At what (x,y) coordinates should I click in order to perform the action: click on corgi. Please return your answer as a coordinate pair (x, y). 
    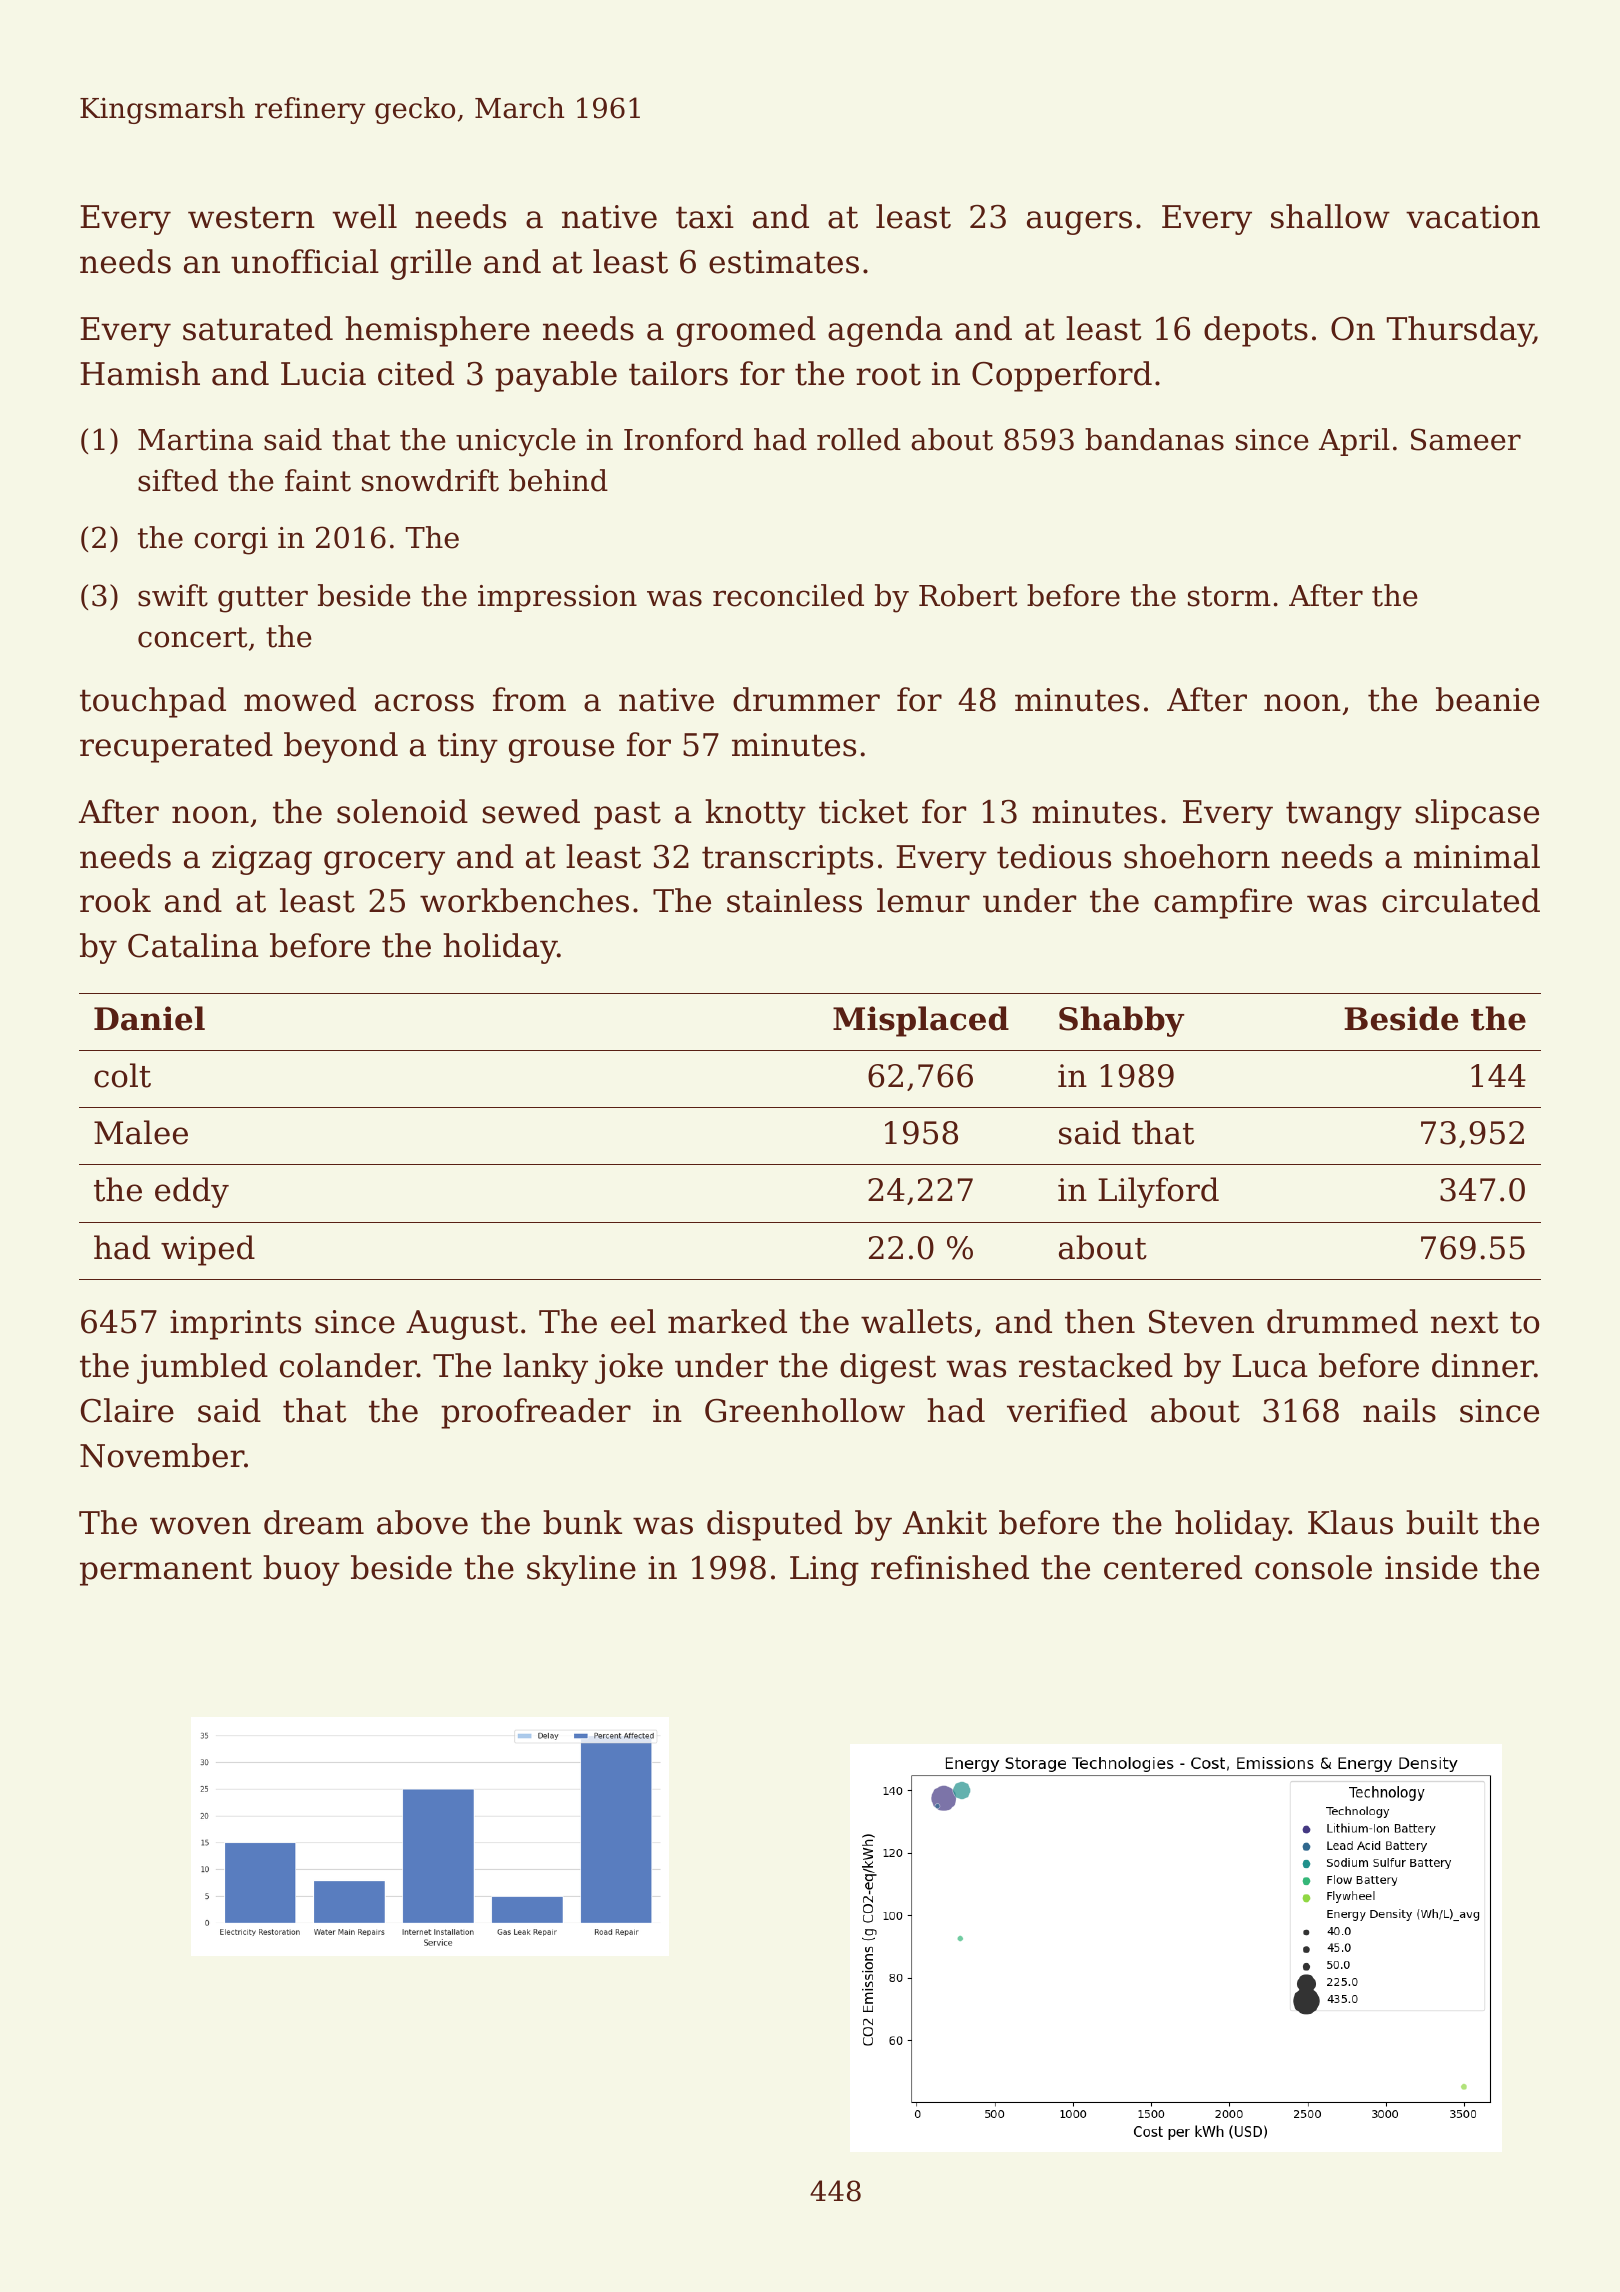
    Looking at the image, I should click on (231, 541).
